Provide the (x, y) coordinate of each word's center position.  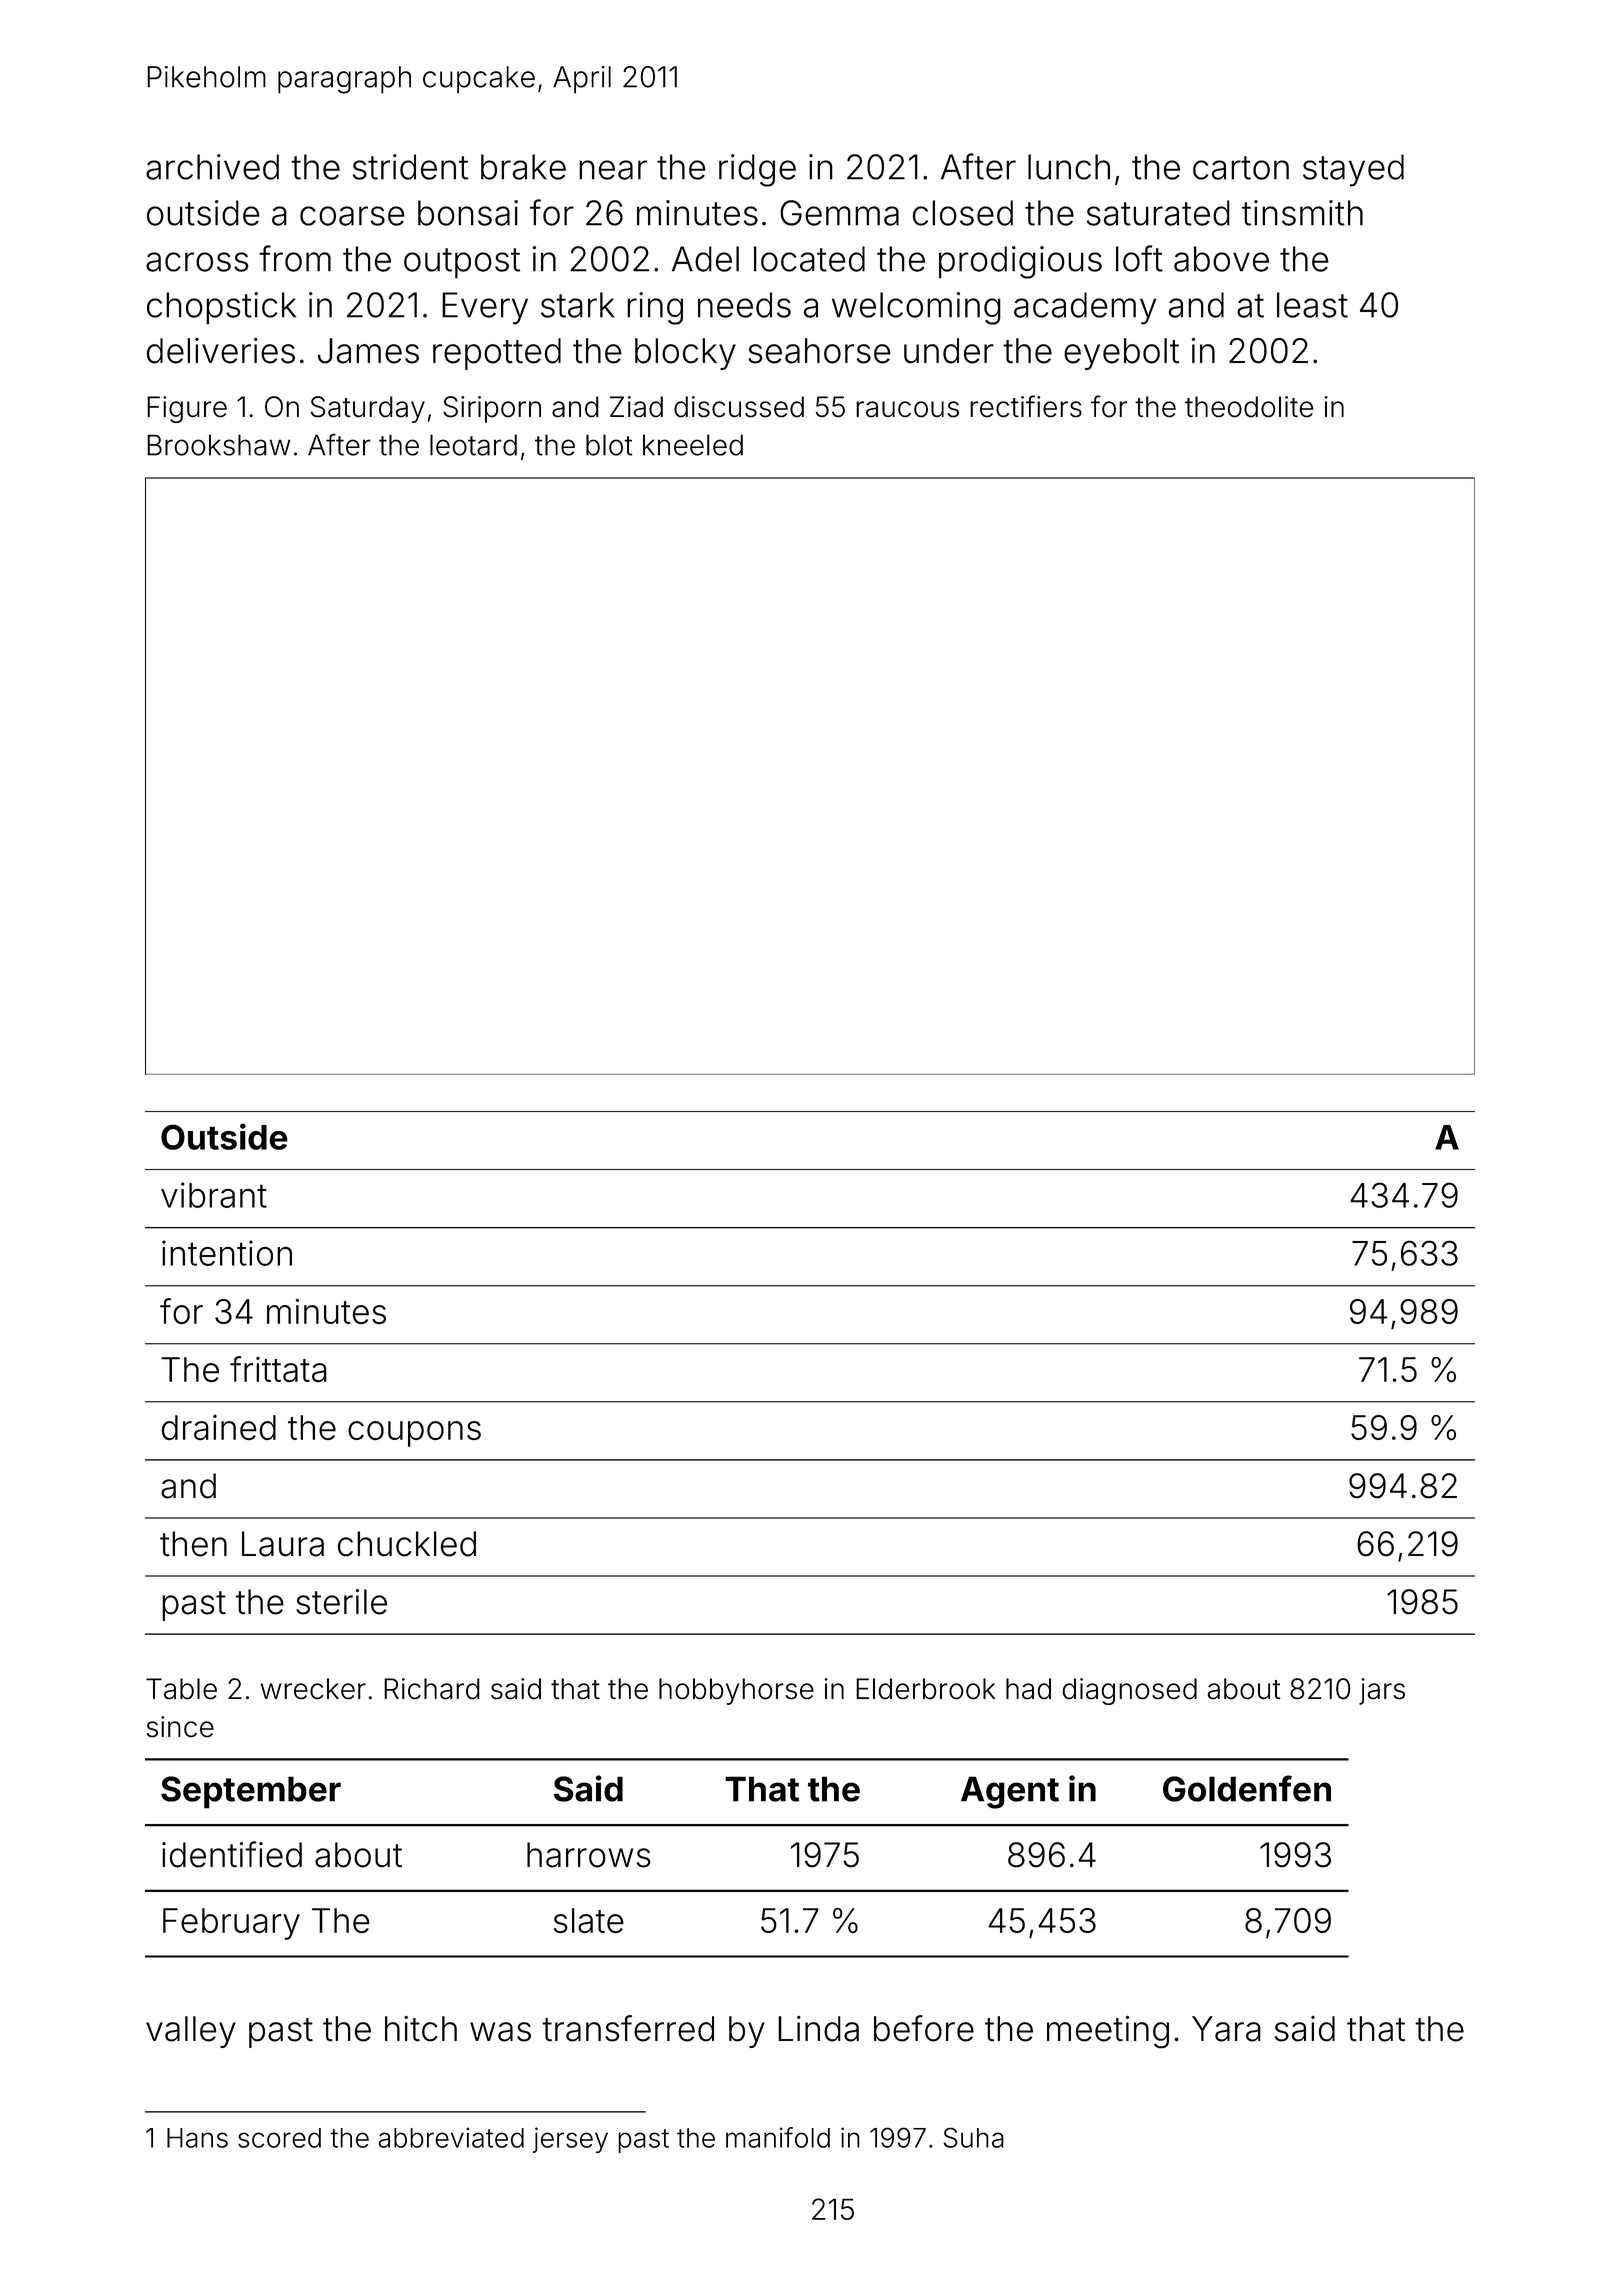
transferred (628, 2028)
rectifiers (1026, 406)
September (251, 1792)
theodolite (1249, 406)
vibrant (214, 1195)
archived (212, 167)
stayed (1353, 170)
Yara (1226, 2029)
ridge (757, 170)
